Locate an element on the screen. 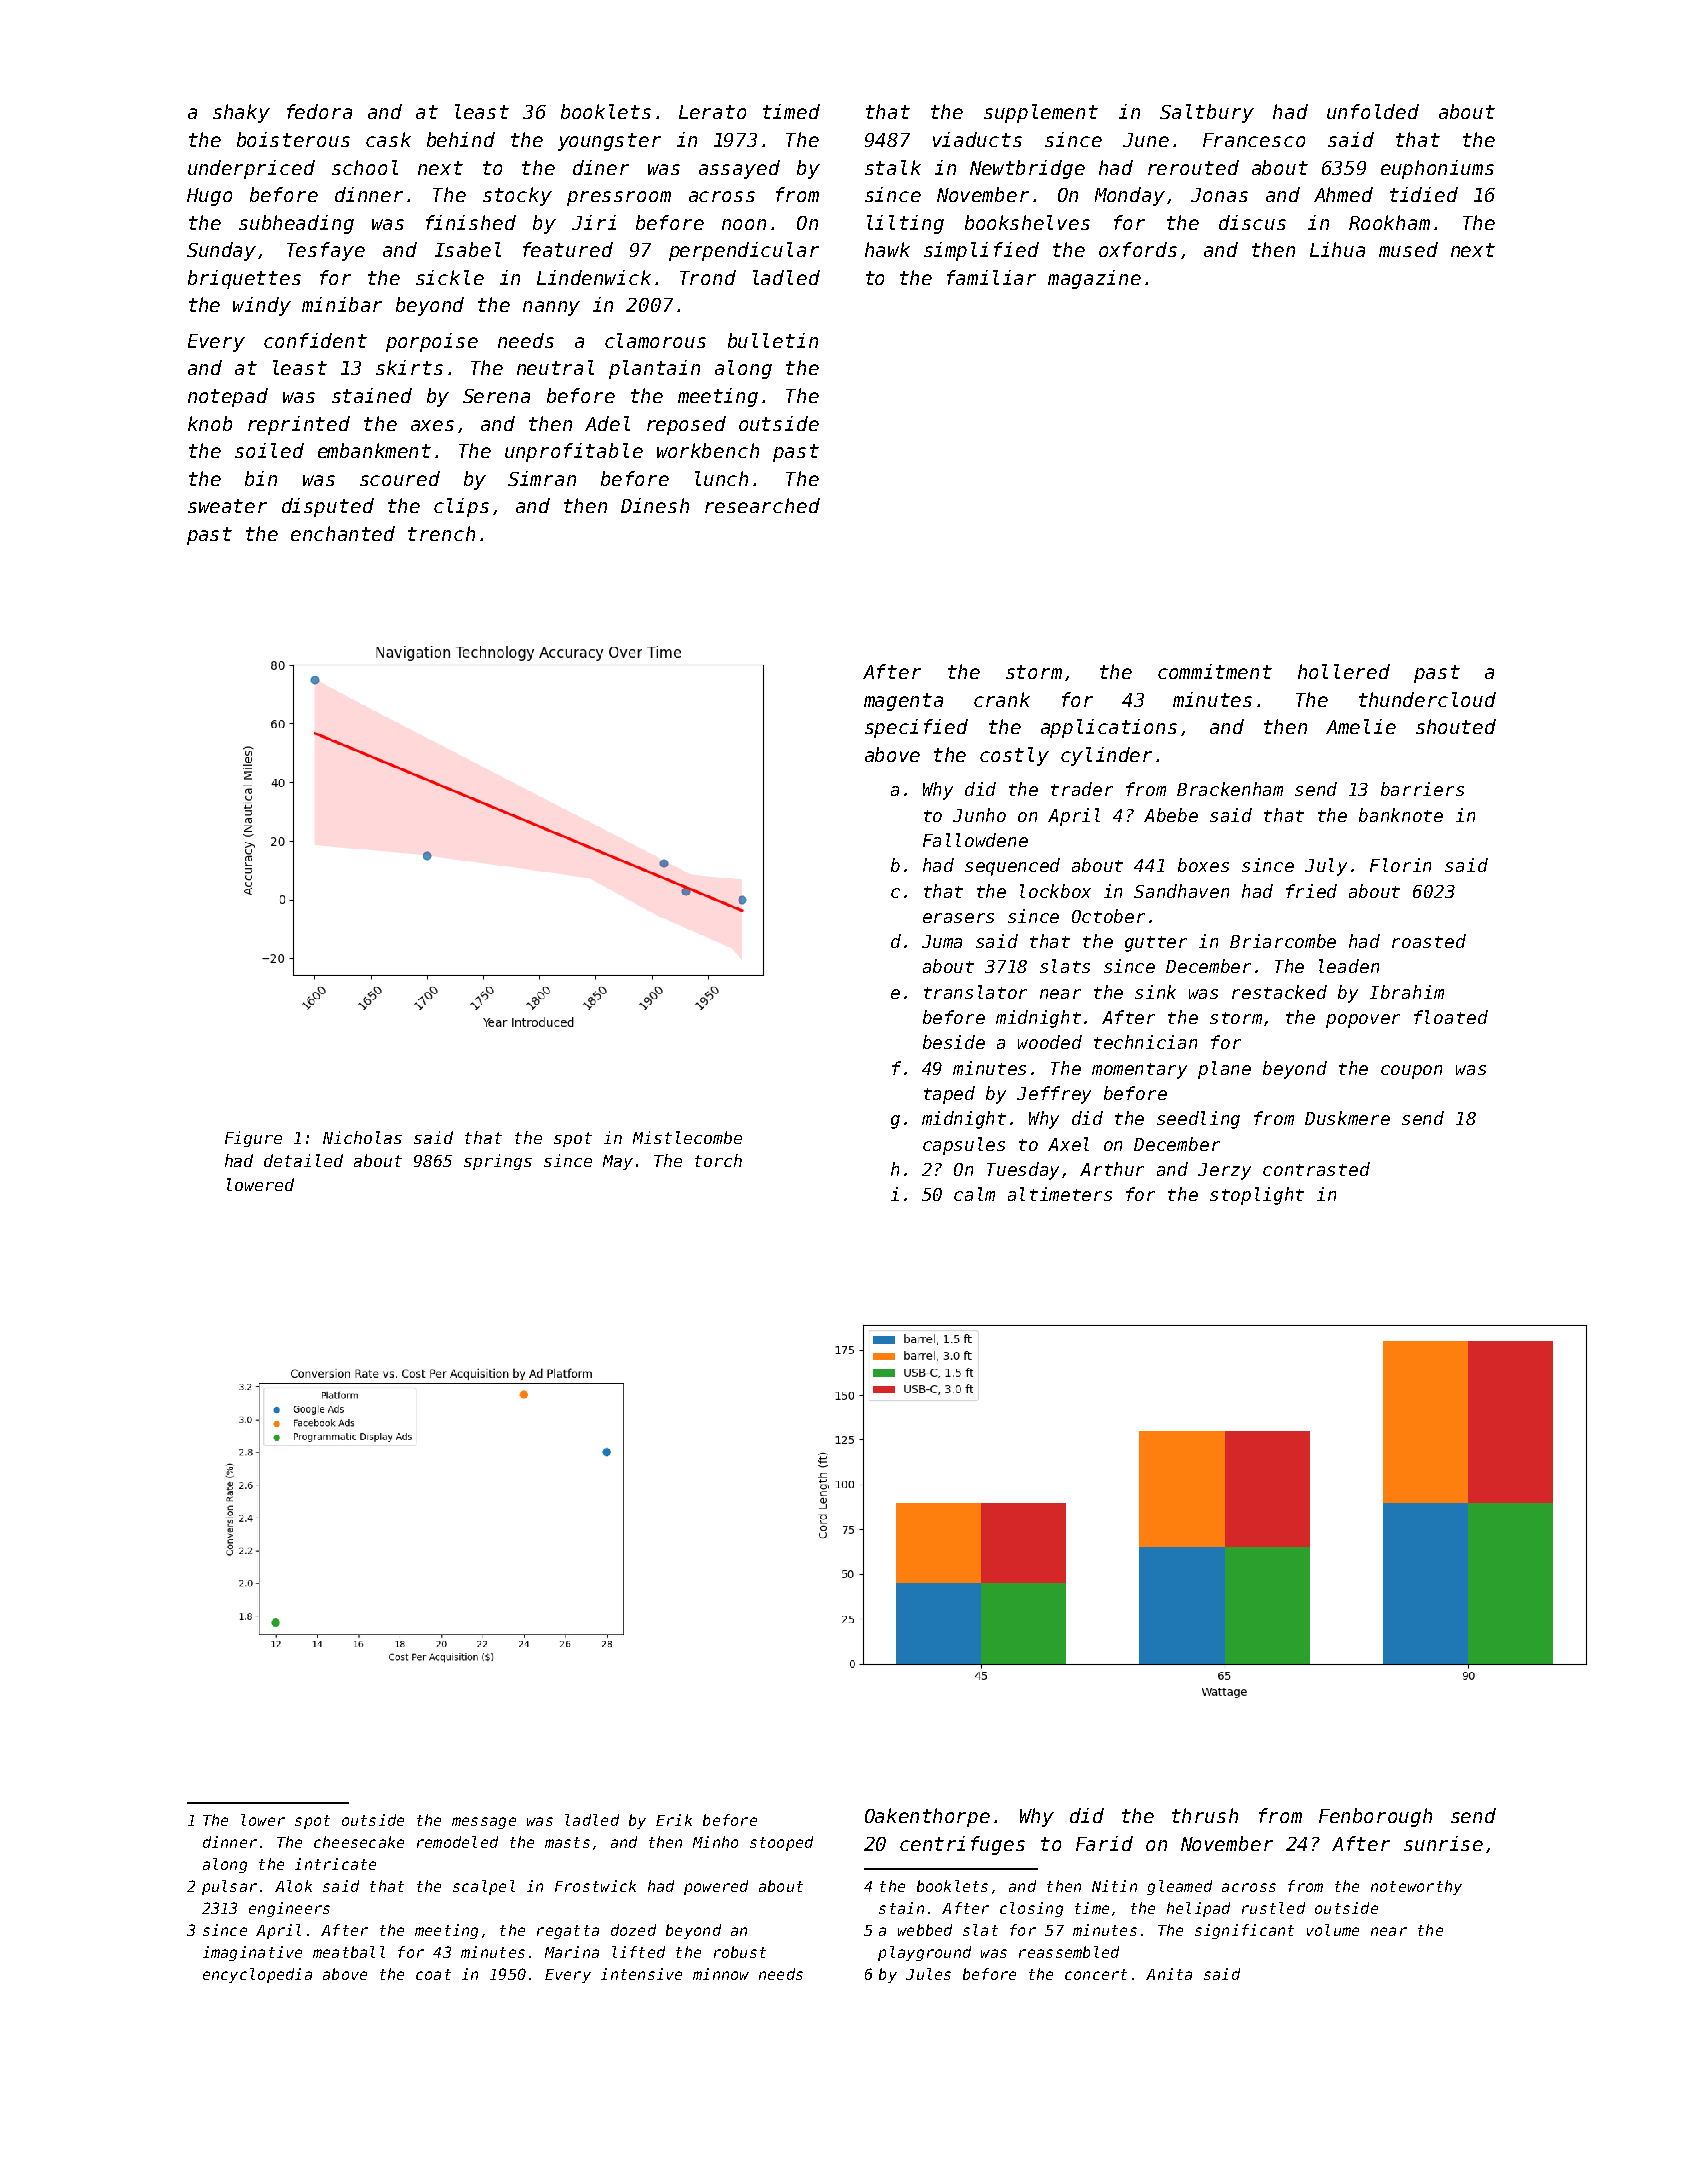  Figure is located at coordinates (253, 1139).
